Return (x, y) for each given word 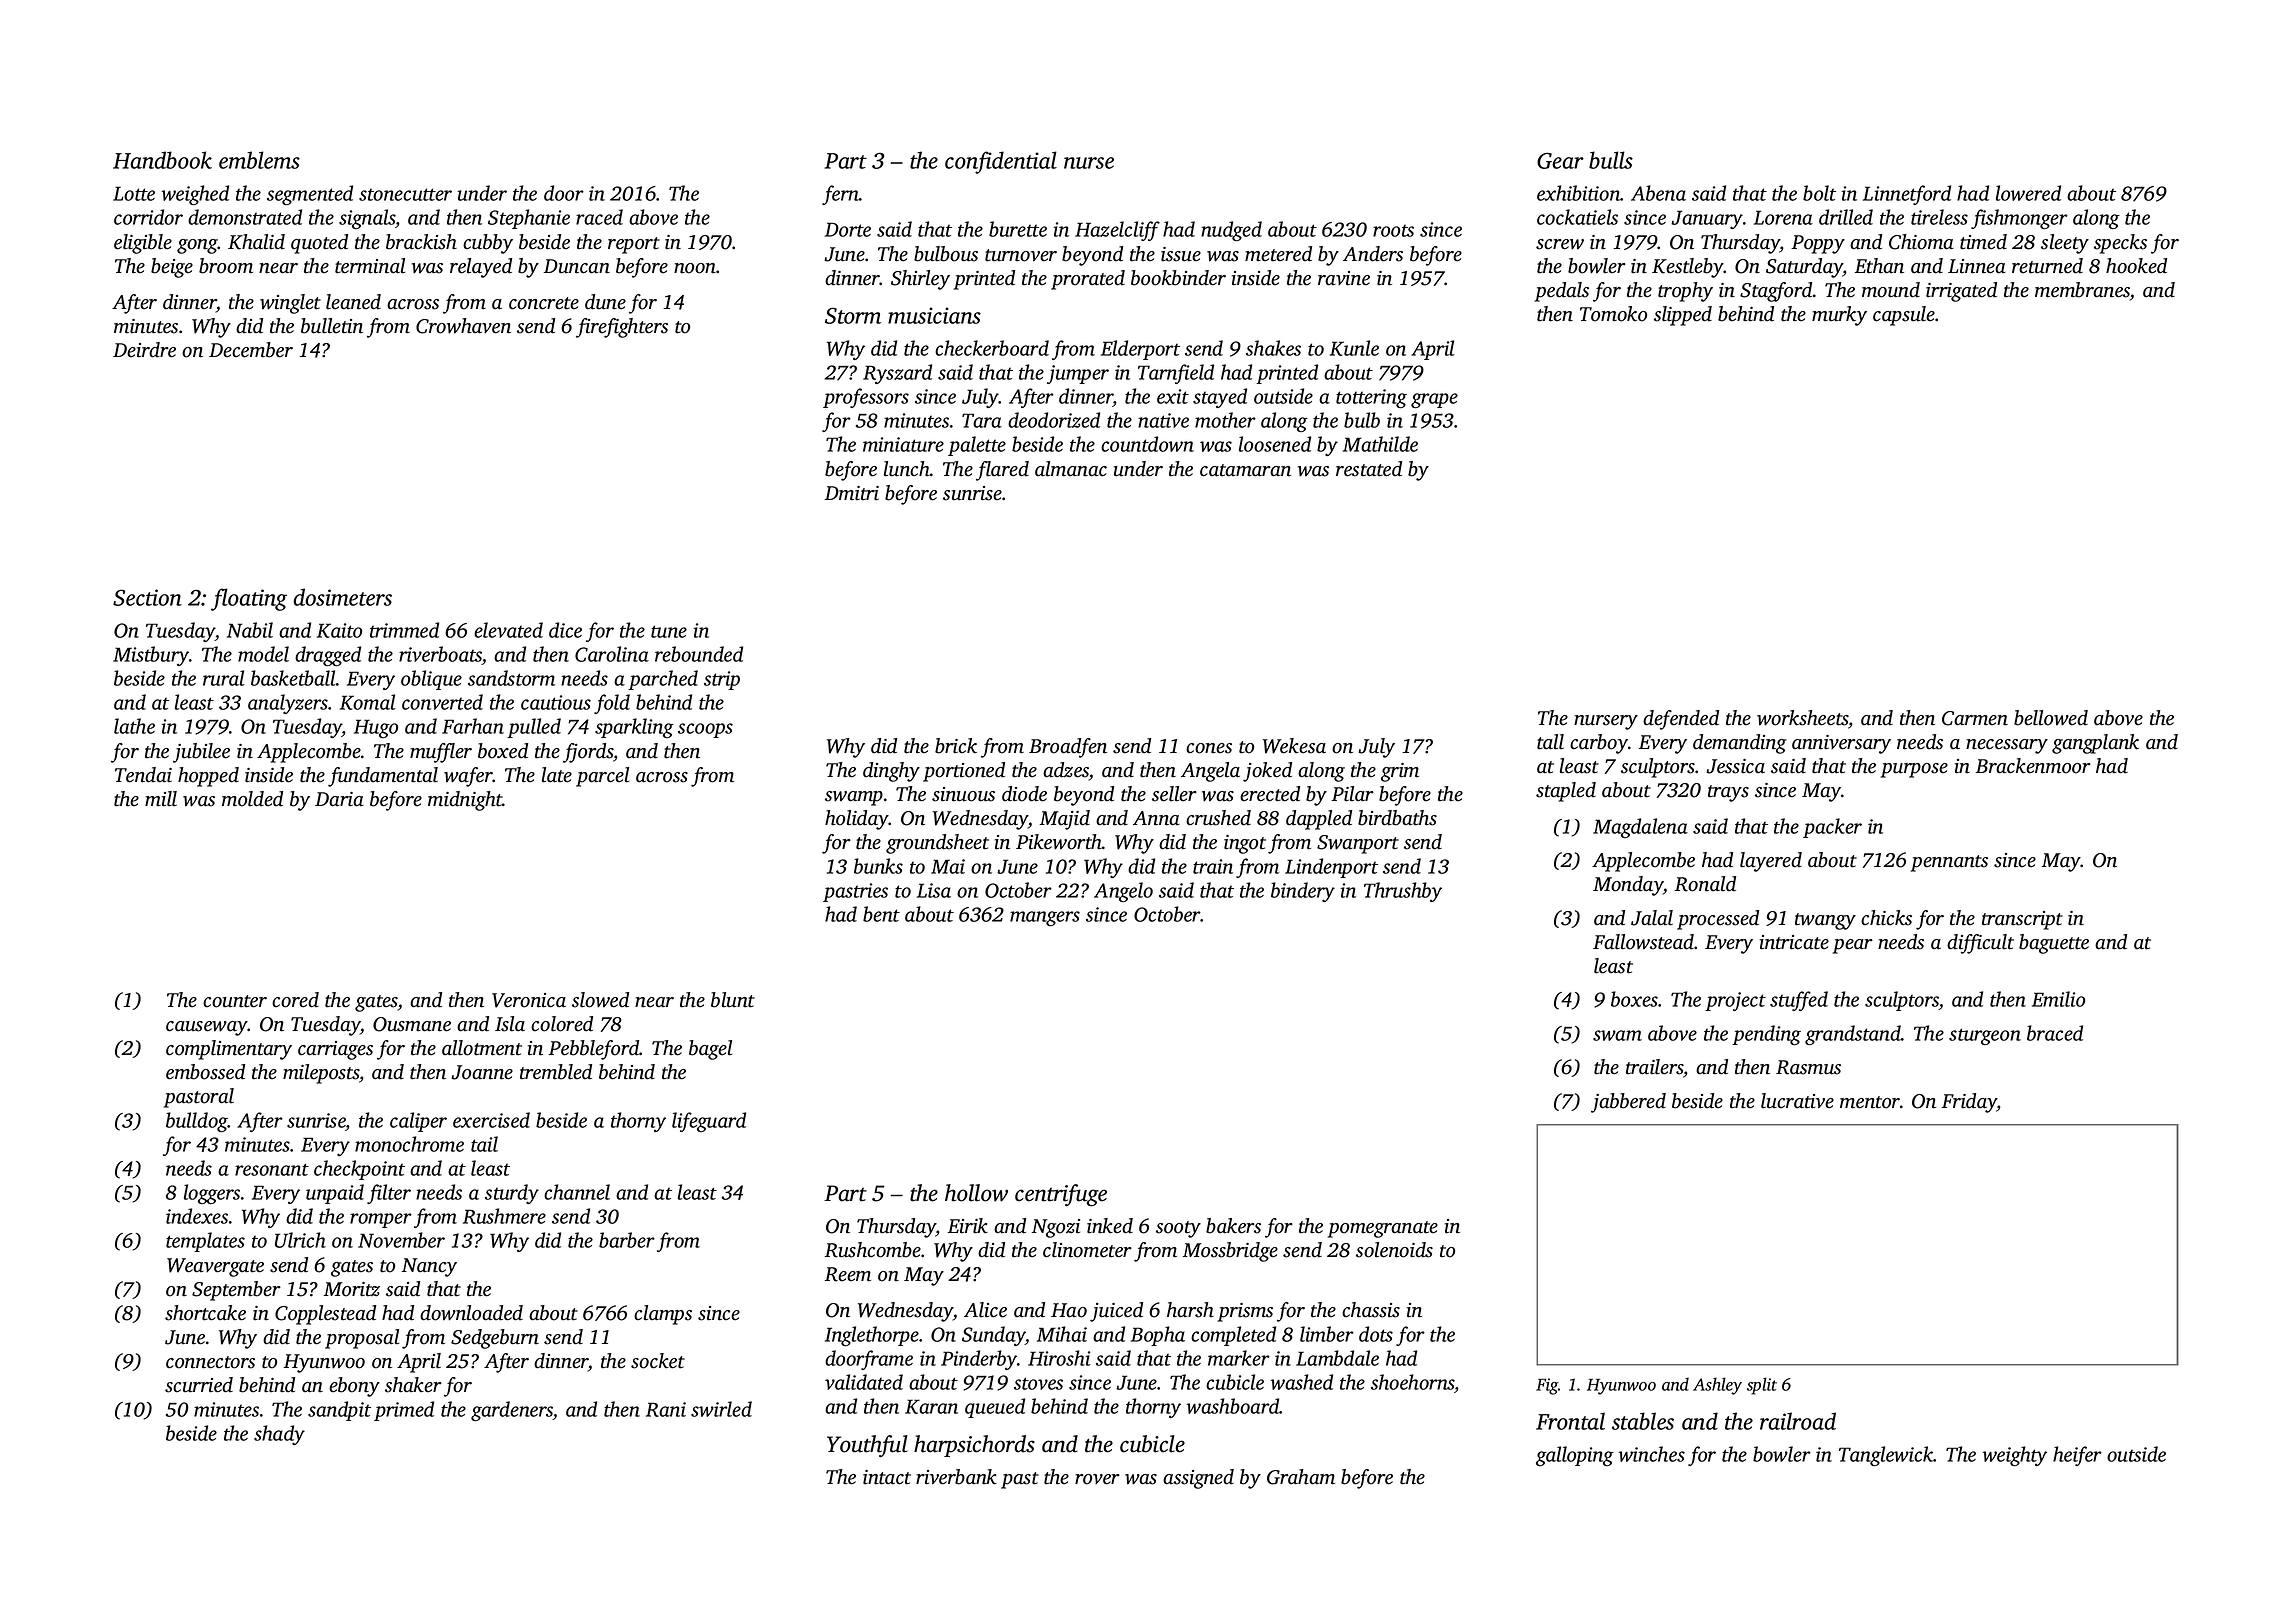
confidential (1001, 162)
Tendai (143, 775)
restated (1369, 469)
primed (404, 1411)
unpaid (335, 1194)
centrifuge (1061, 1195)
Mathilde (1380, 444)
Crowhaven (463, 326)
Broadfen (1068, 748)
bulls (1611, 160)
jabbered (1628, 1103)
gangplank (2095, 744)
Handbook (162, 160)
